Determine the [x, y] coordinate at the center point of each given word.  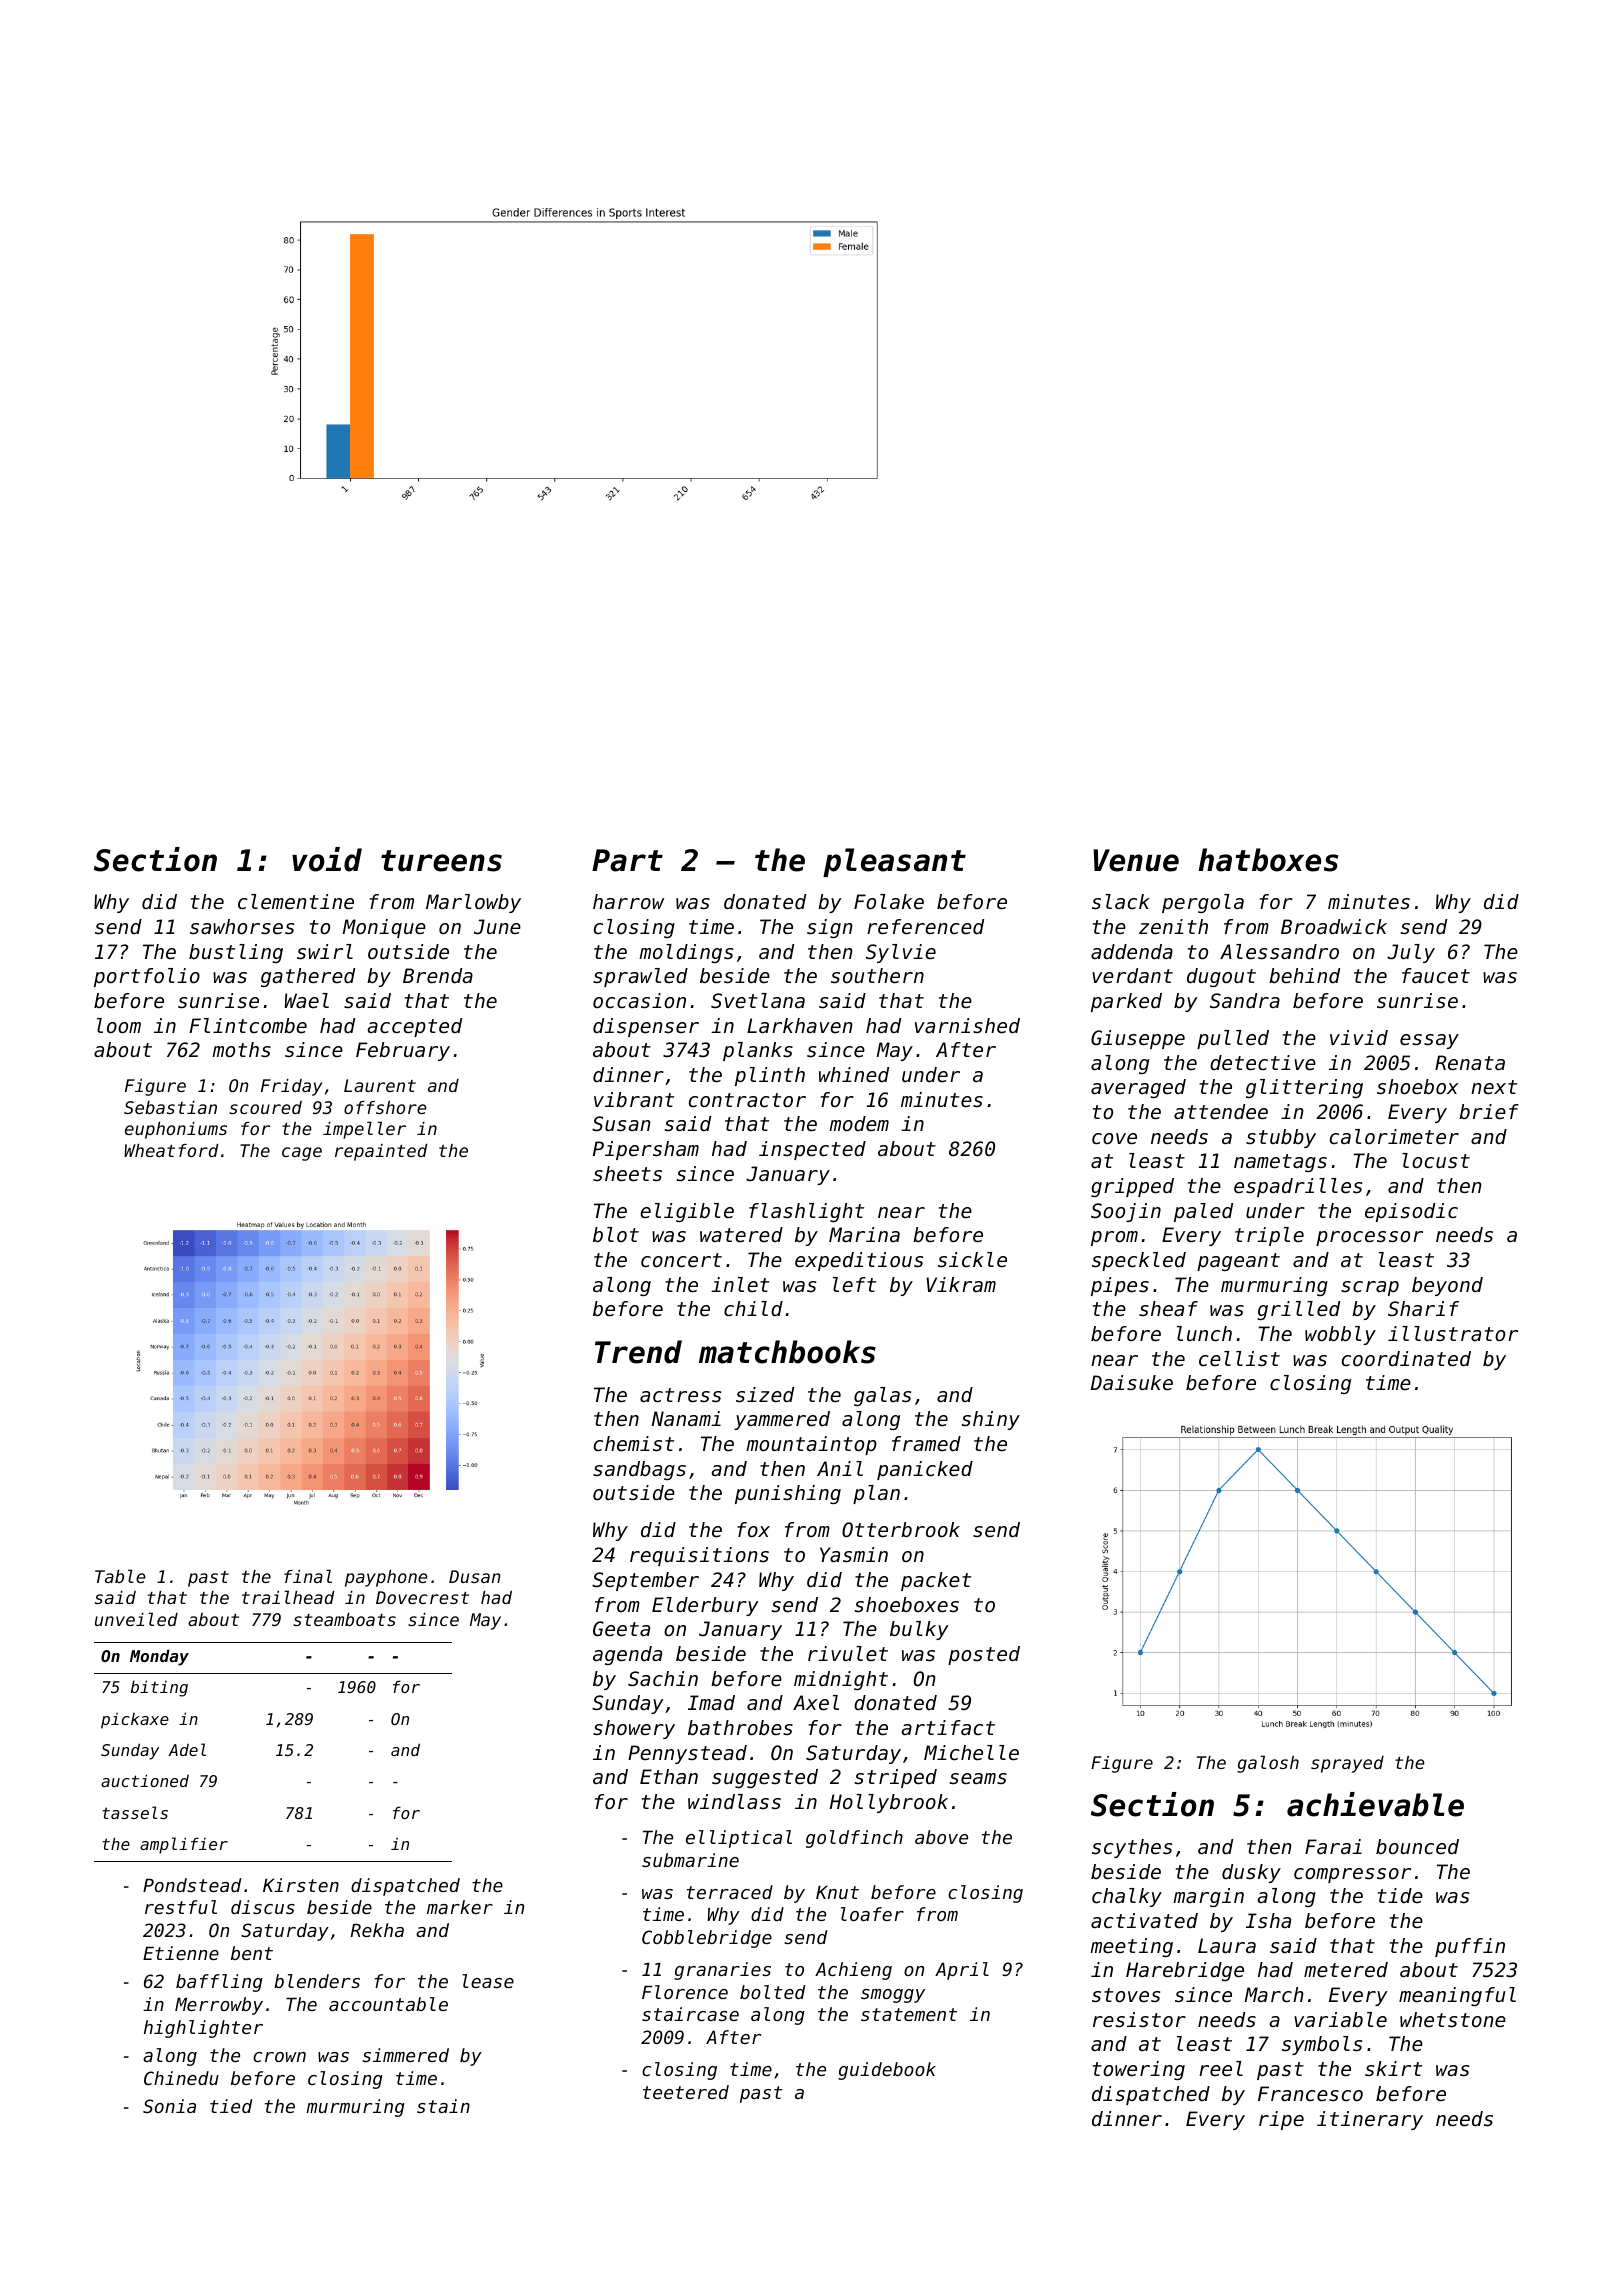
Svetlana [758, 1001]
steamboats [344, 1619]
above [941, 1837]
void [327, 859]
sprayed [1347, 1764]
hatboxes [1268, 860]
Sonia [169, 2106]
